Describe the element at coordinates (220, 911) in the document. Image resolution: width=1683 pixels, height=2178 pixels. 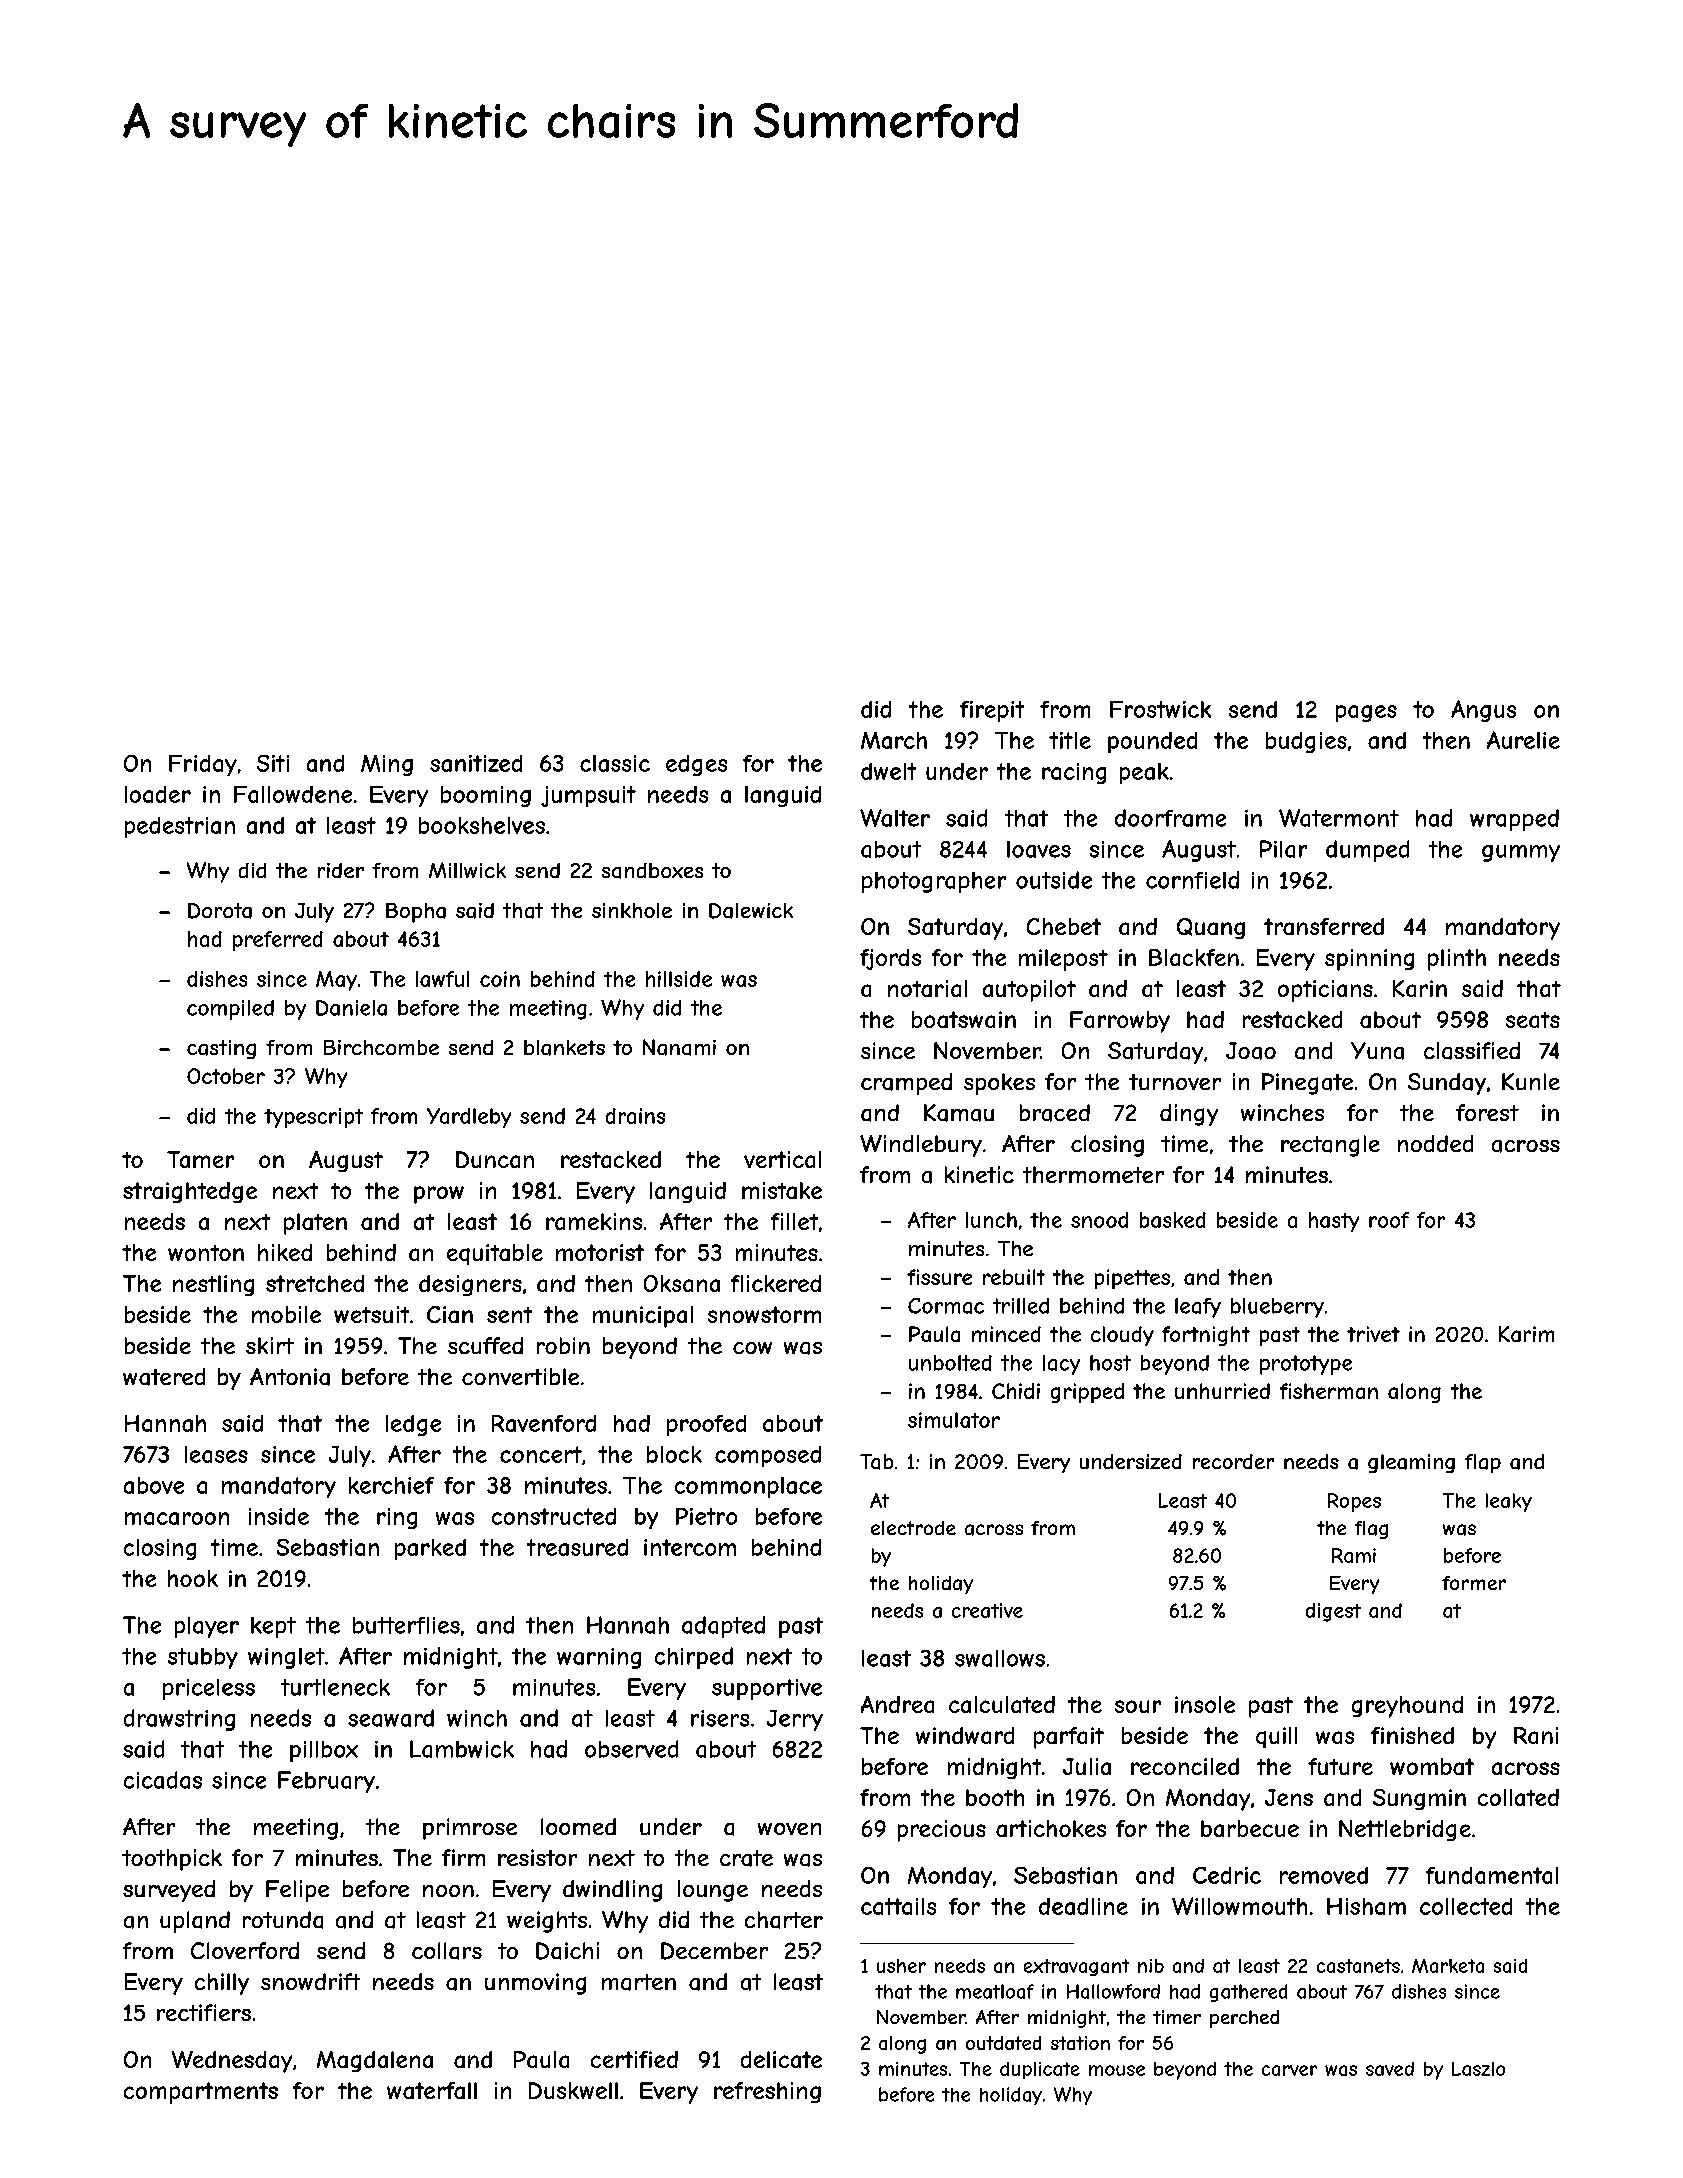
I see `Dorota` at that location.
